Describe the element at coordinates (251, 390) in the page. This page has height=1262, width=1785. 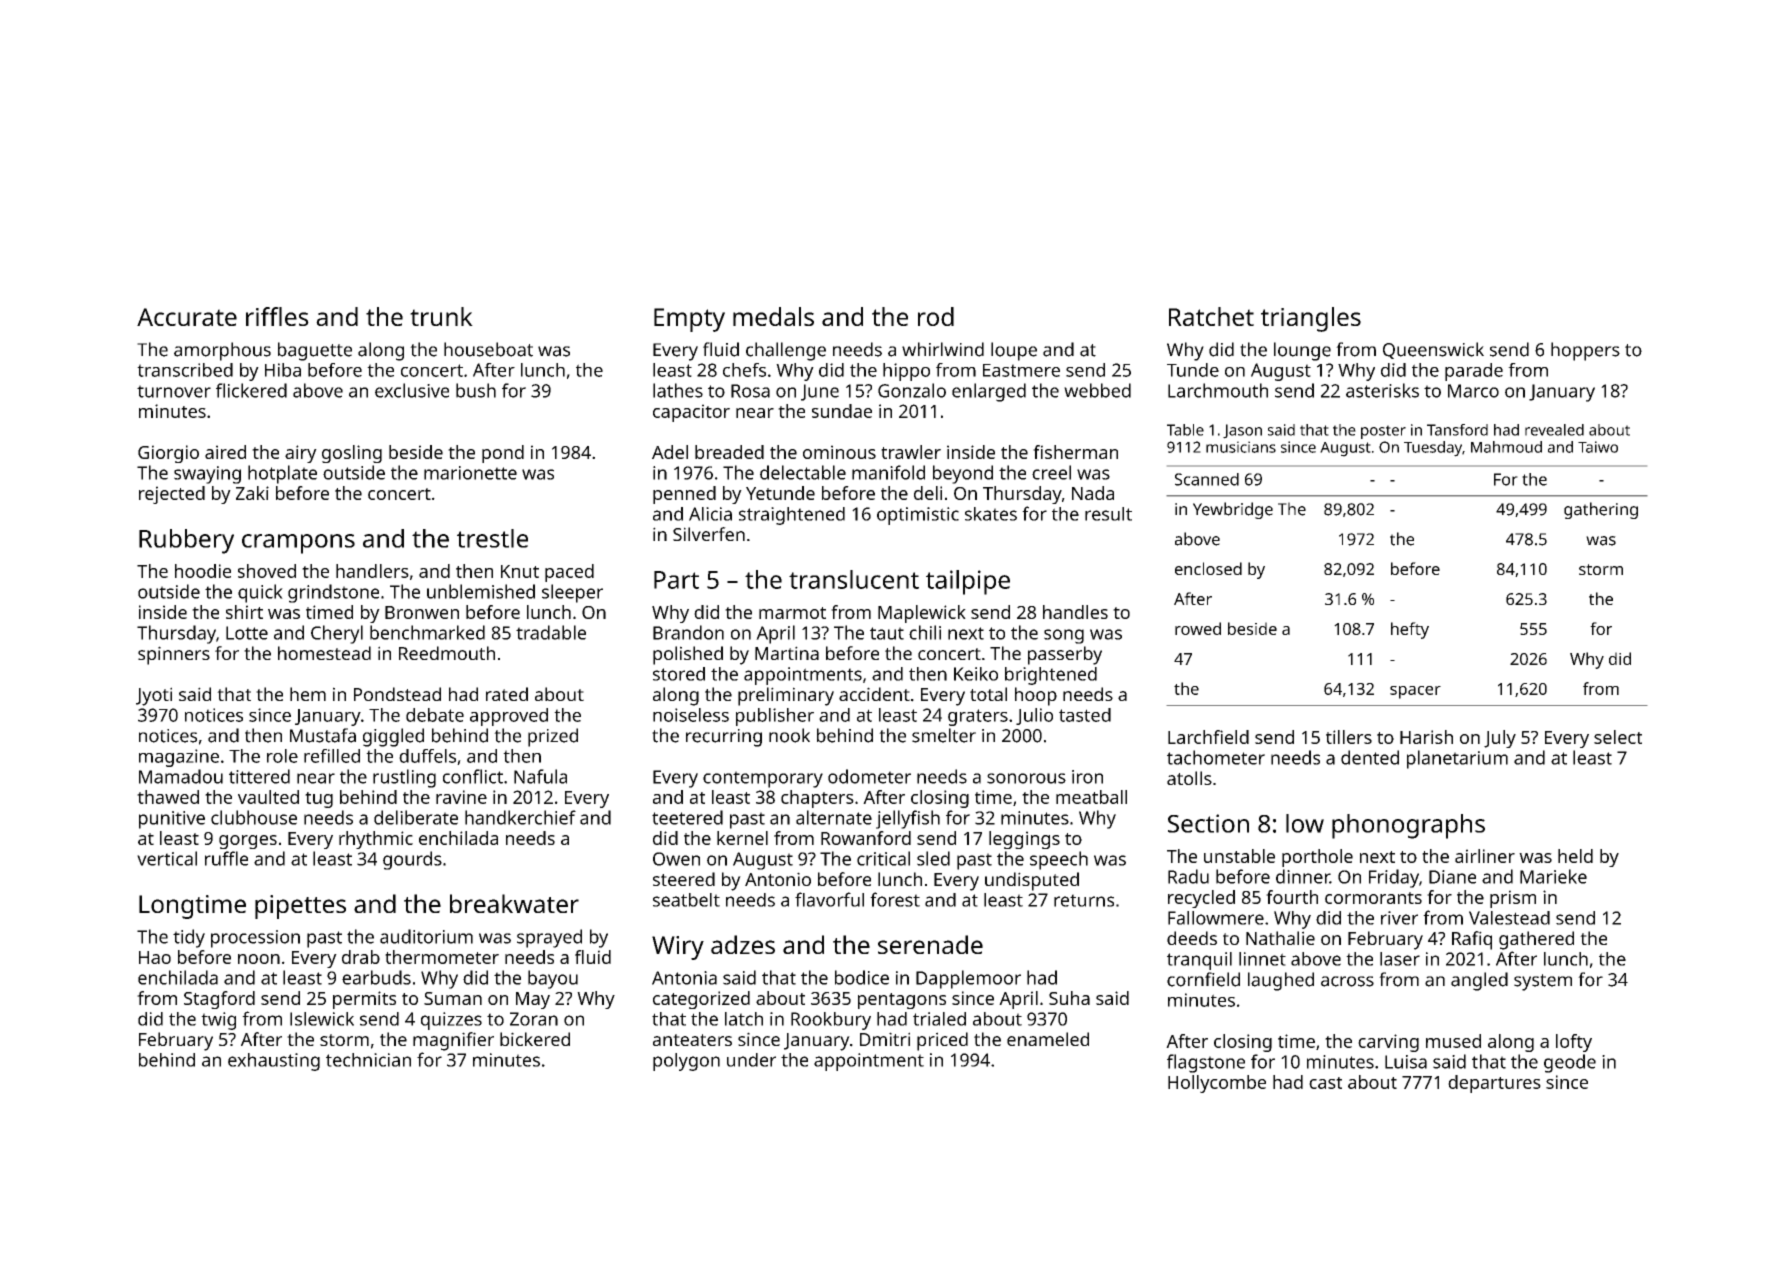
I see `flickered` at that location.
